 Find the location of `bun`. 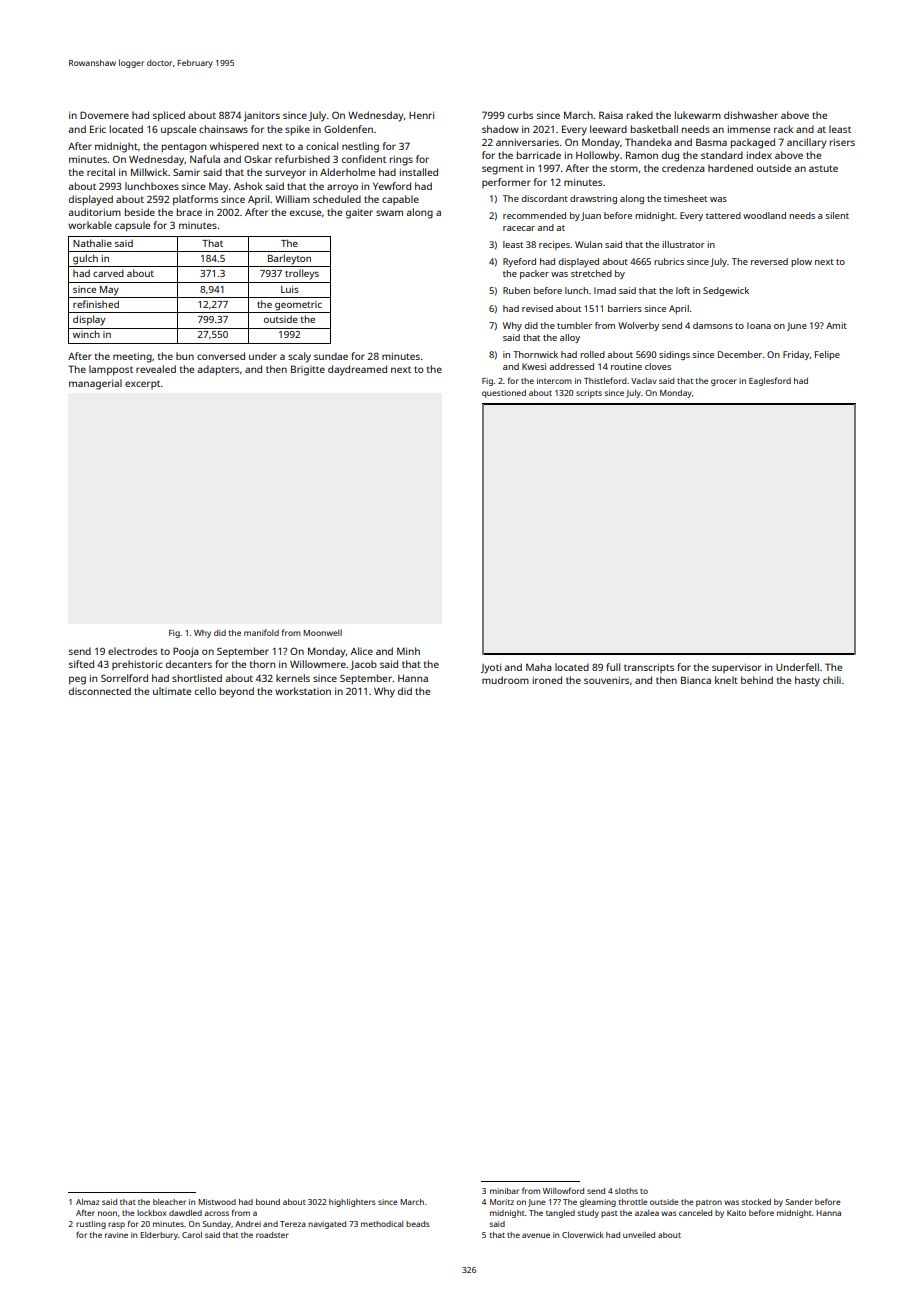

bun is located at coordinates (185, 356).
